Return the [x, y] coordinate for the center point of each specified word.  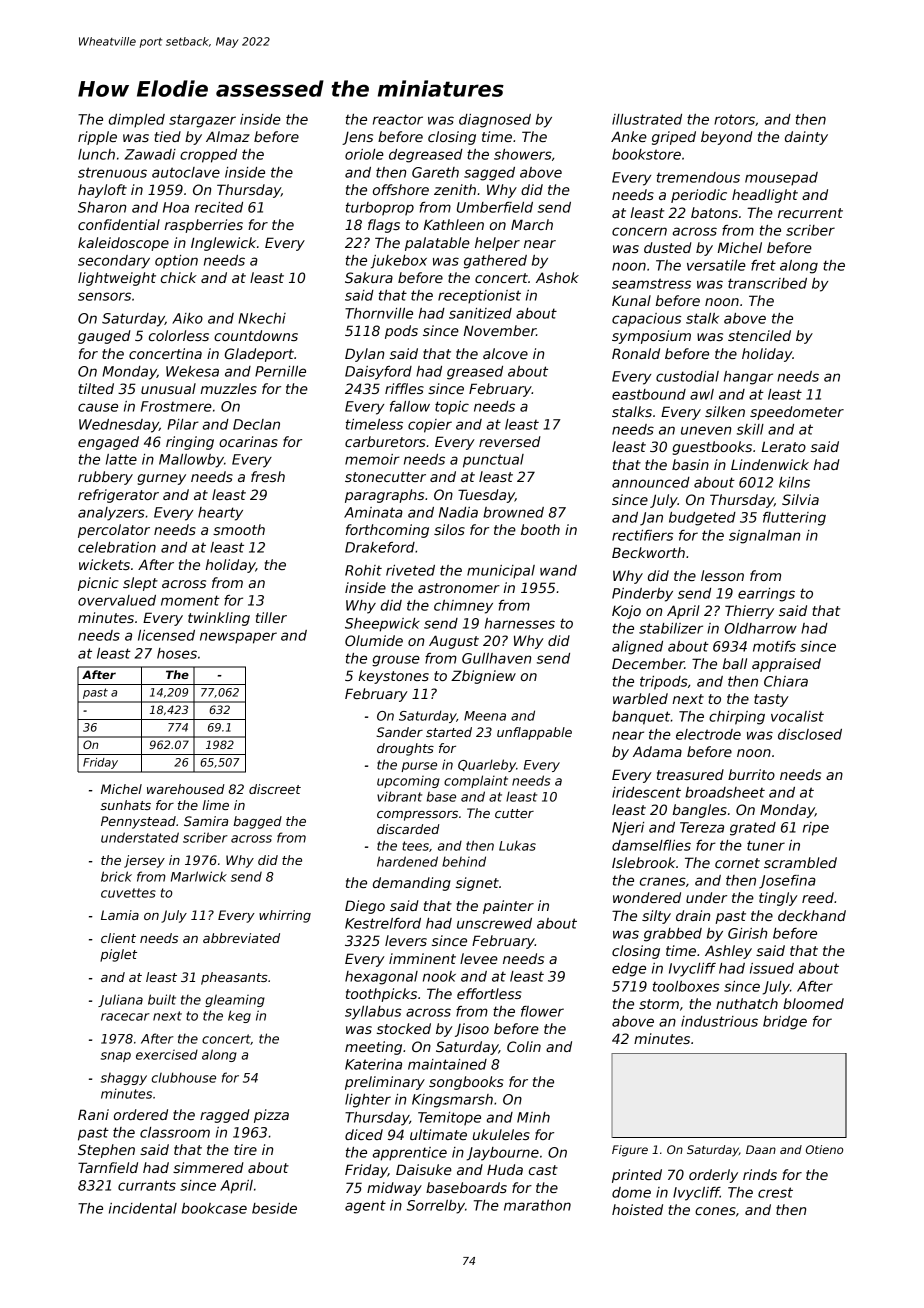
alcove [505, 353]
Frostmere [176, 406]
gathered [495, 262]
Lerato [784, 446]
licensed [166, 635]
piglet [118, 955]
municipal [501, 572]
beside [274, 1208]
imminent [422, 958]
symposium [651, 337]
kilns [794, 482]
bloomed [813, 1003]
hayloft [102, 191]
